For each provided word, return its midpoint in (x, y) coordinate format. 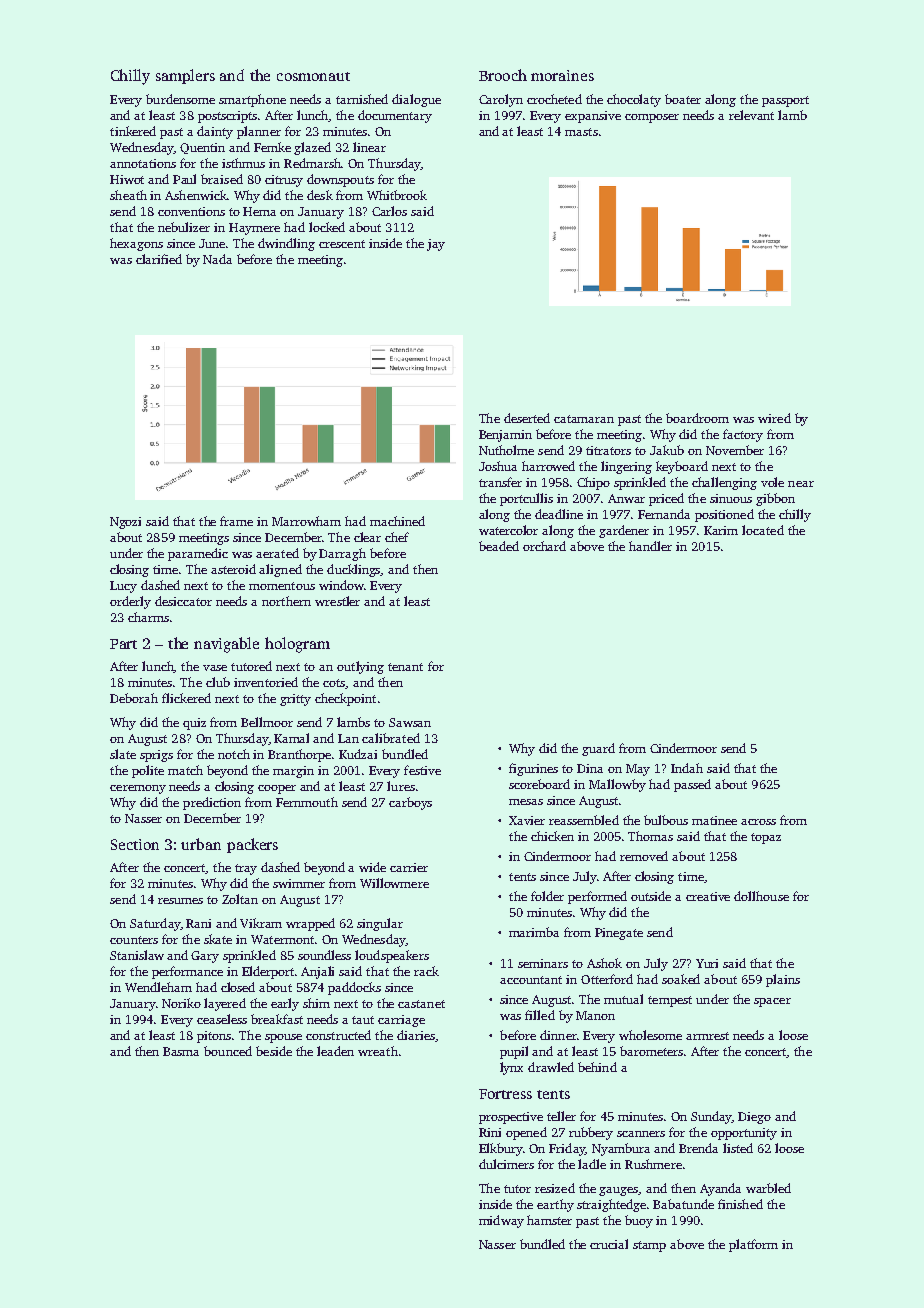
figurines (533, 769)
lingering (626, 467)
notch (234, 754)
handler (650, 546)
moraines (562, 75)
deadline (559, 514)
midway (501, 1221)
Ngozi (125, 523)
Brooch (503, 75)
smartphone (252, 100)
